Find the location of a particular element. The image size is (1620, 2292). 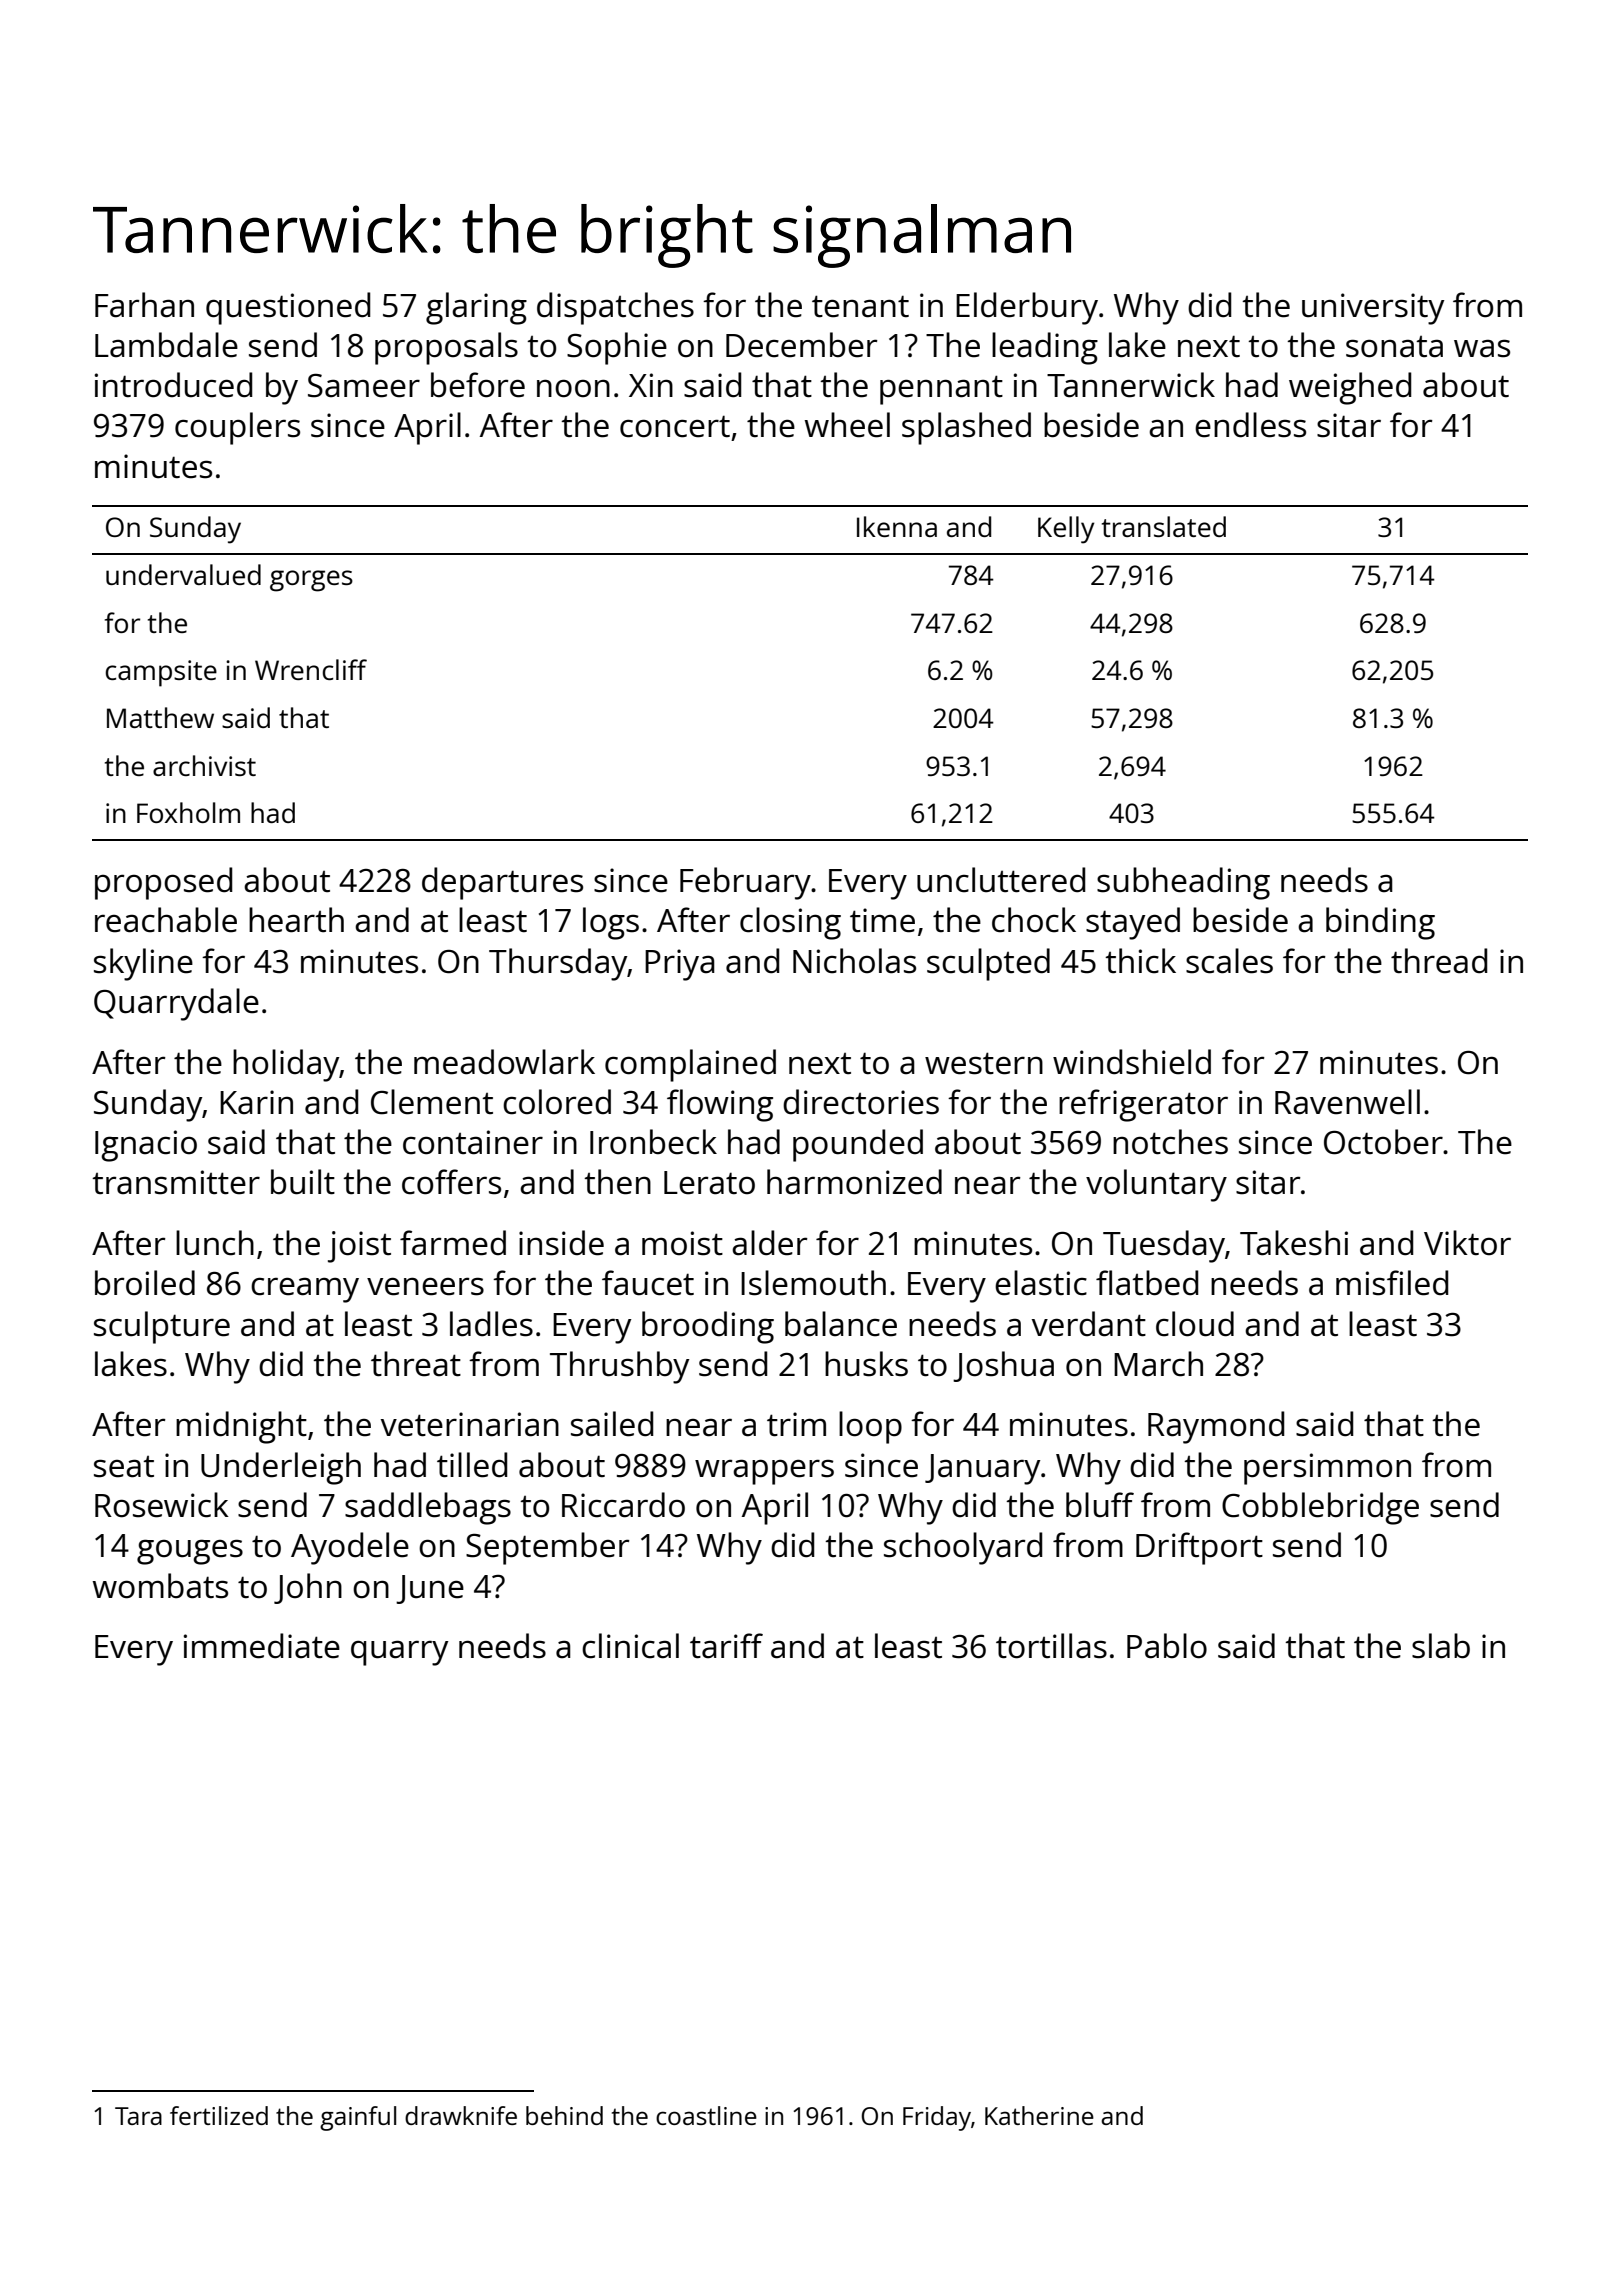

Farhan is located at coordinates (144, 305).
